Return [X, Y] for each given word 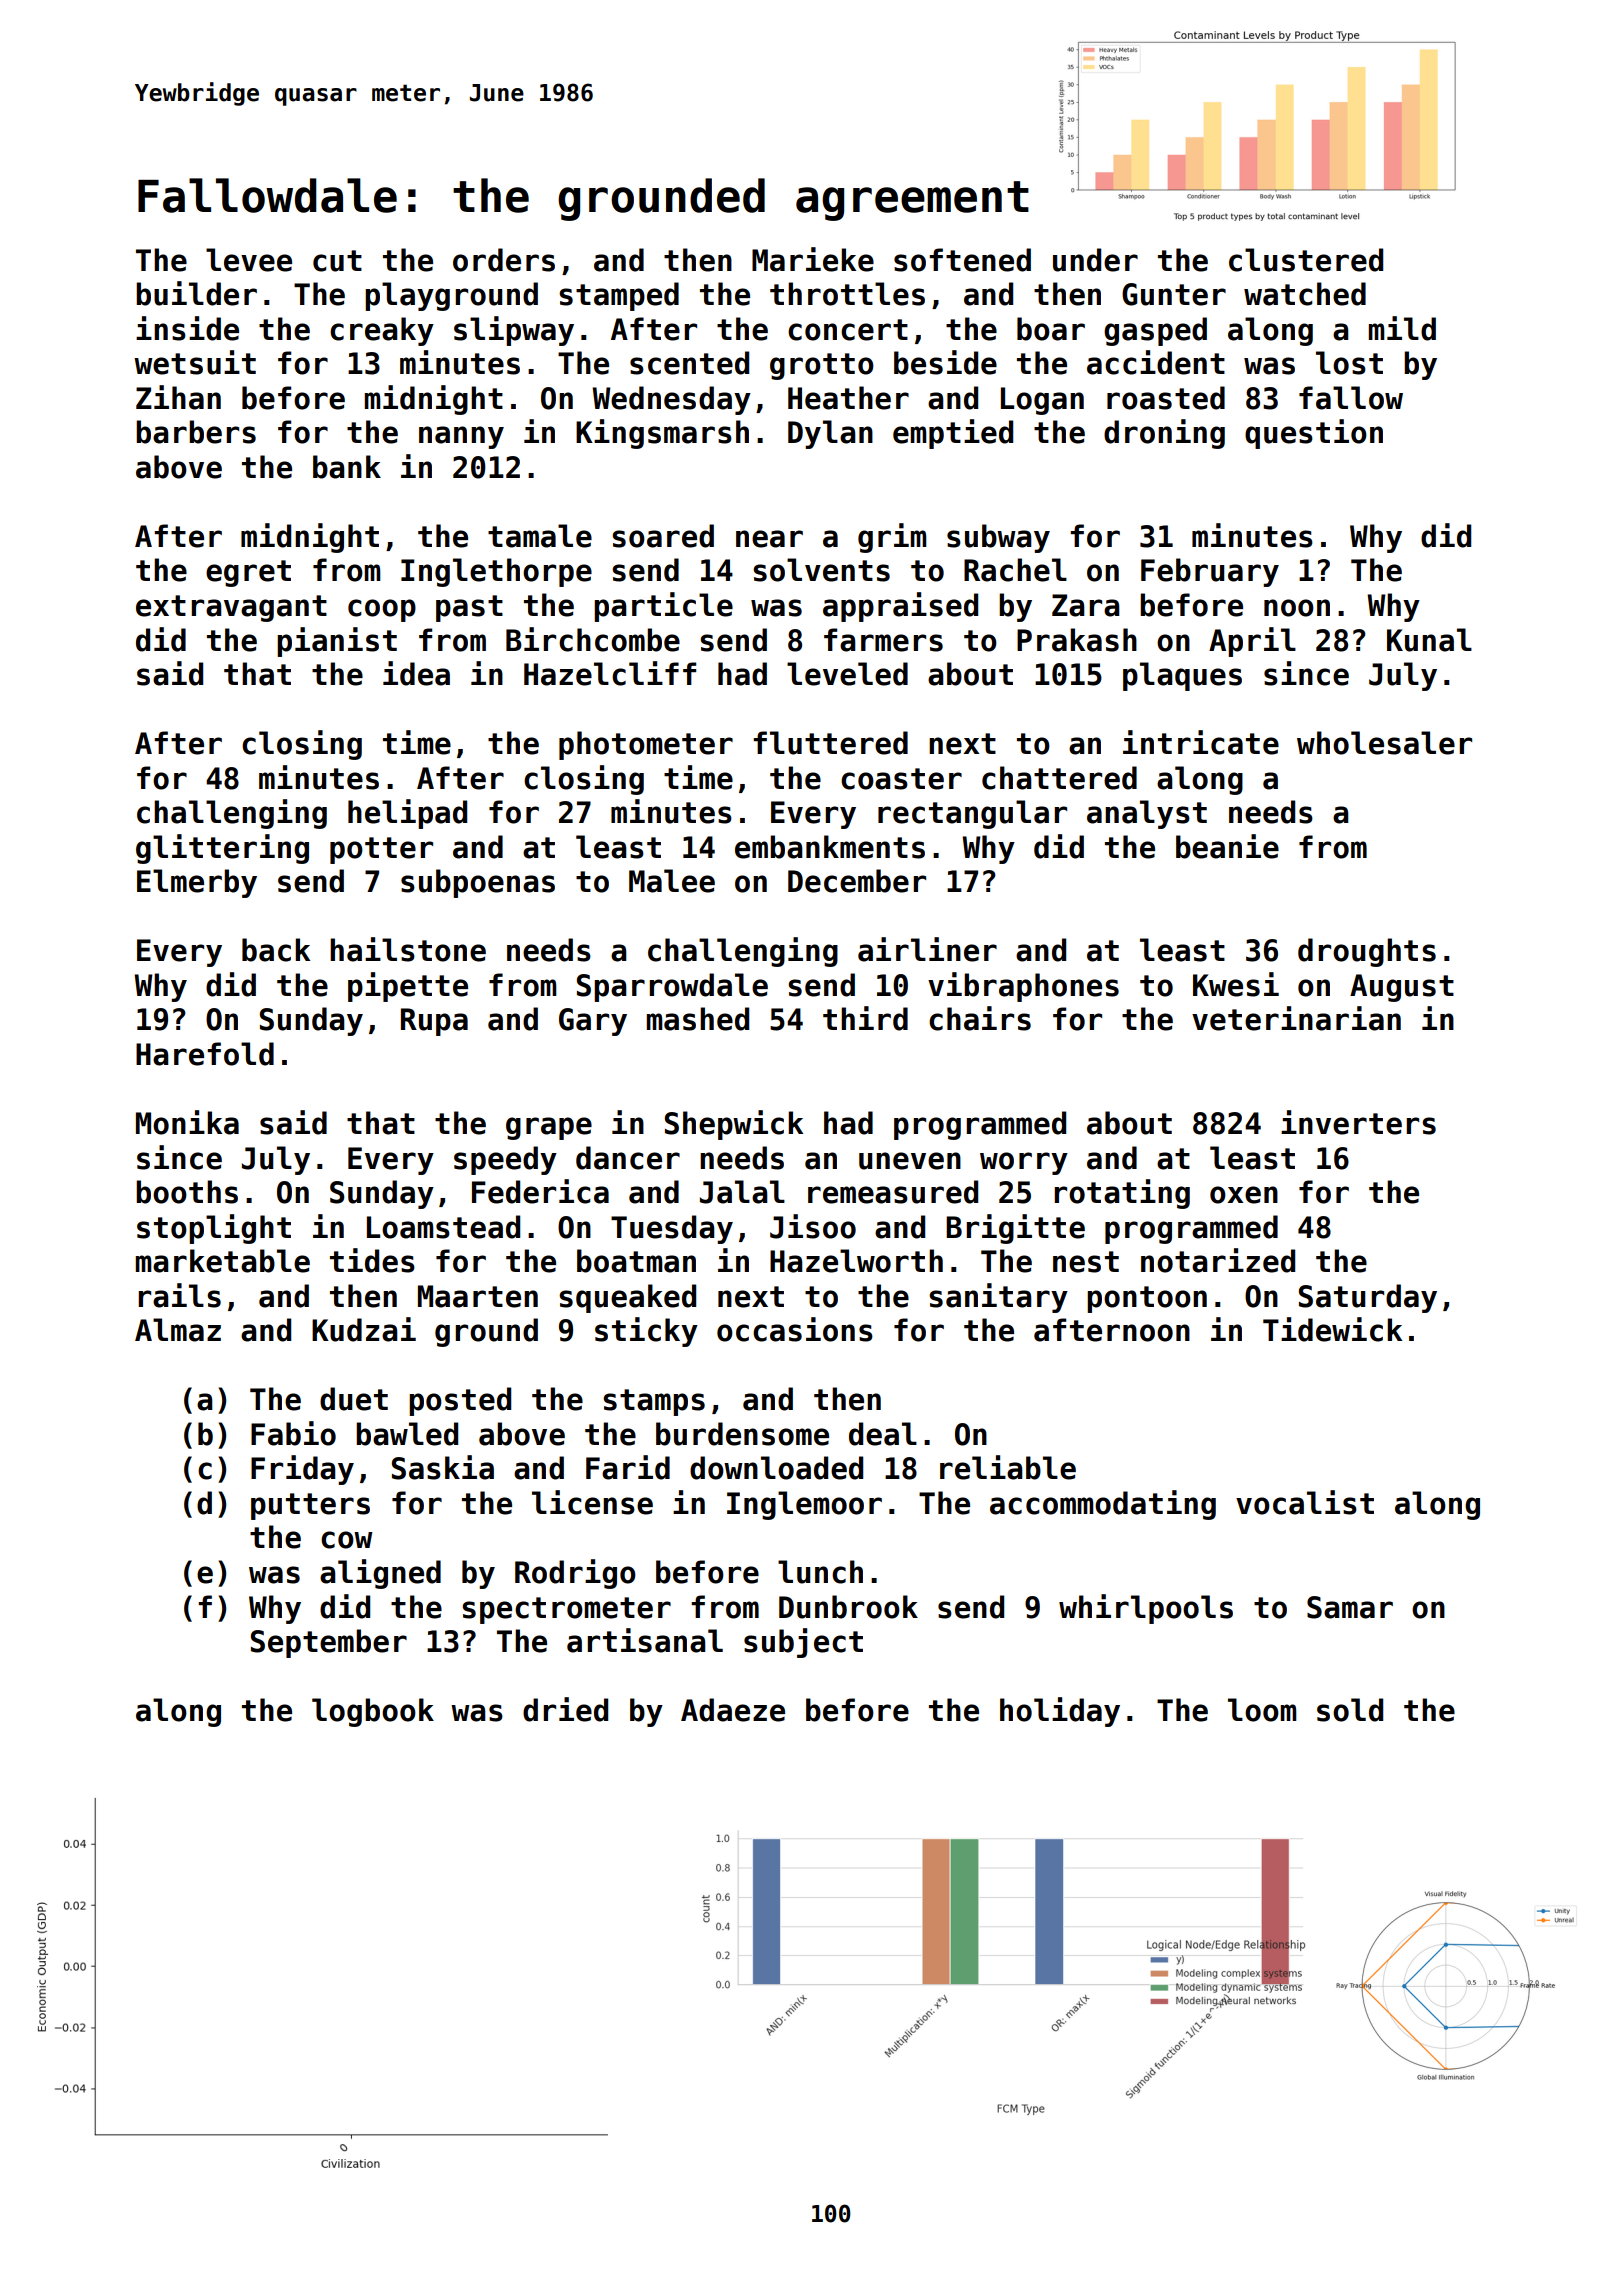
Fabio [293, 1433]
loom [1262, 1710]
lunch [820, 1572]
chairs [980, 1018]
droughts [1367, 952]
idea [416, 673]
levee [249, 260]
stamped [619, 296]
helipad [407, 814]
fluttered [830, 743]
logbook [373, 1712]
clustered [1306, 260]
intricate [1201, 742]
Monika [187, 1122]
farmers [883, 640]
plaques [1182, 676]
